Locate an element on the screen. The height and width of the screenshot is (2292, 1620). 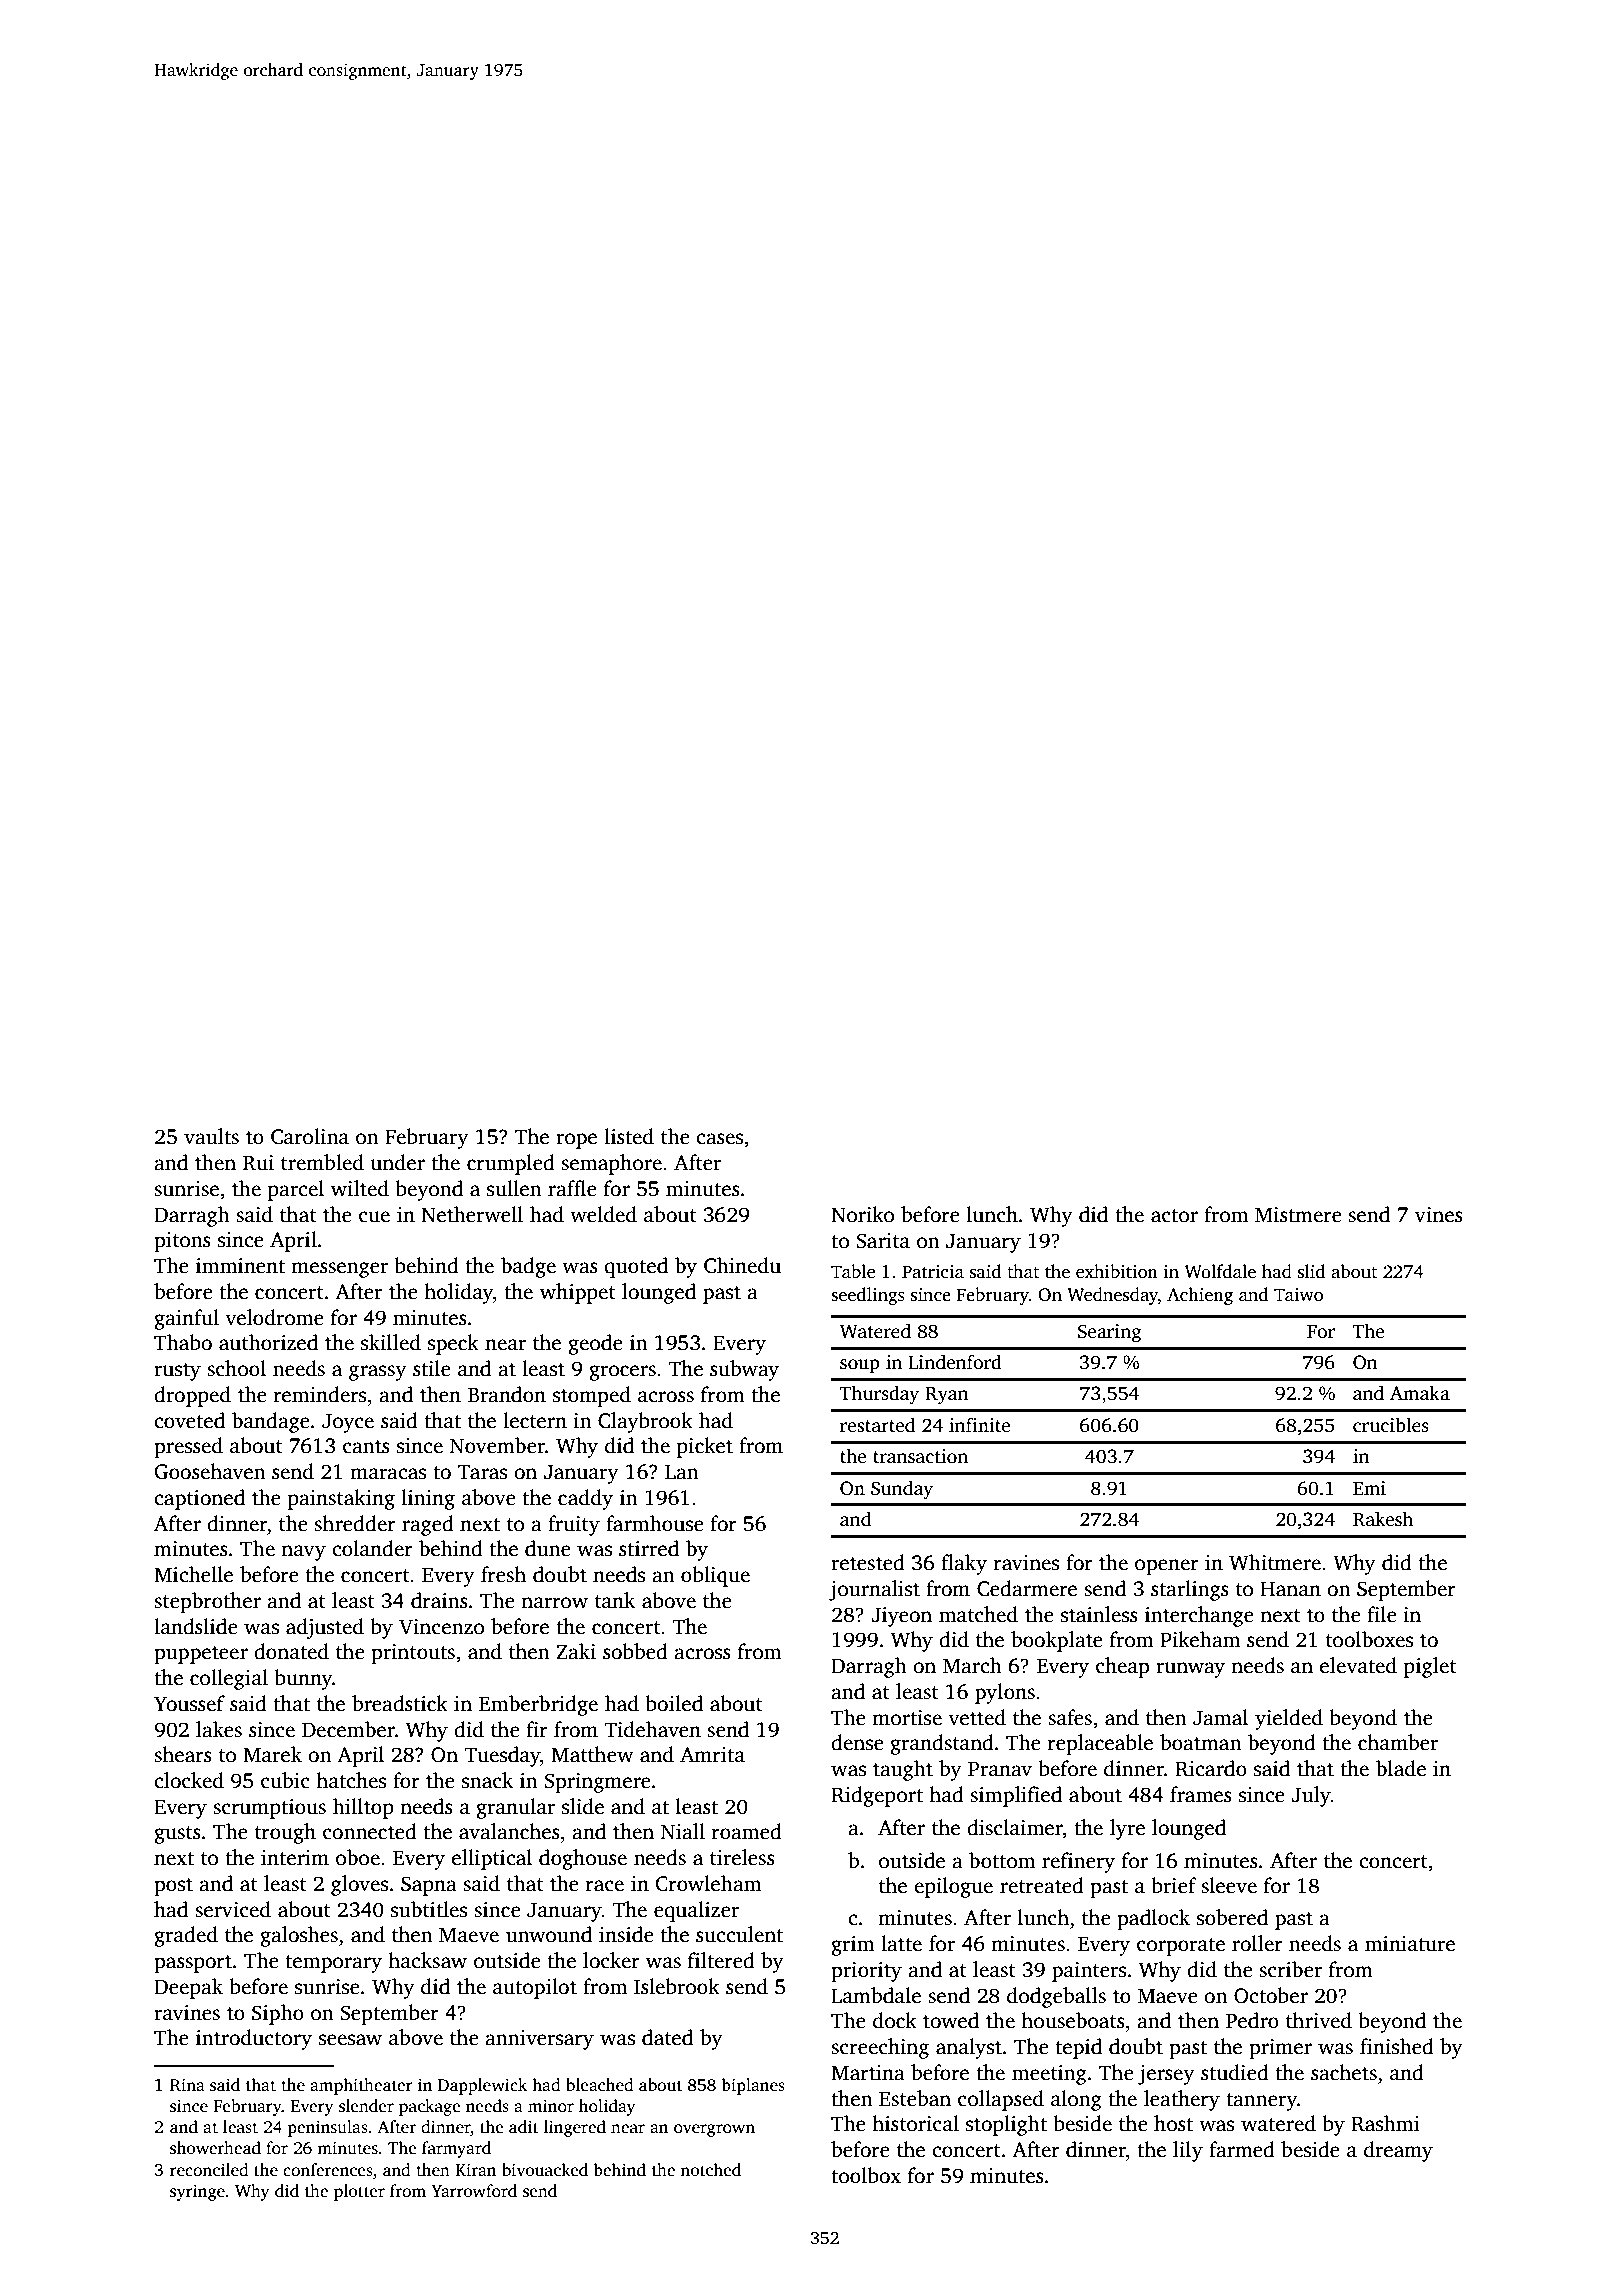
adit is located at coordinates (524, 2127).
